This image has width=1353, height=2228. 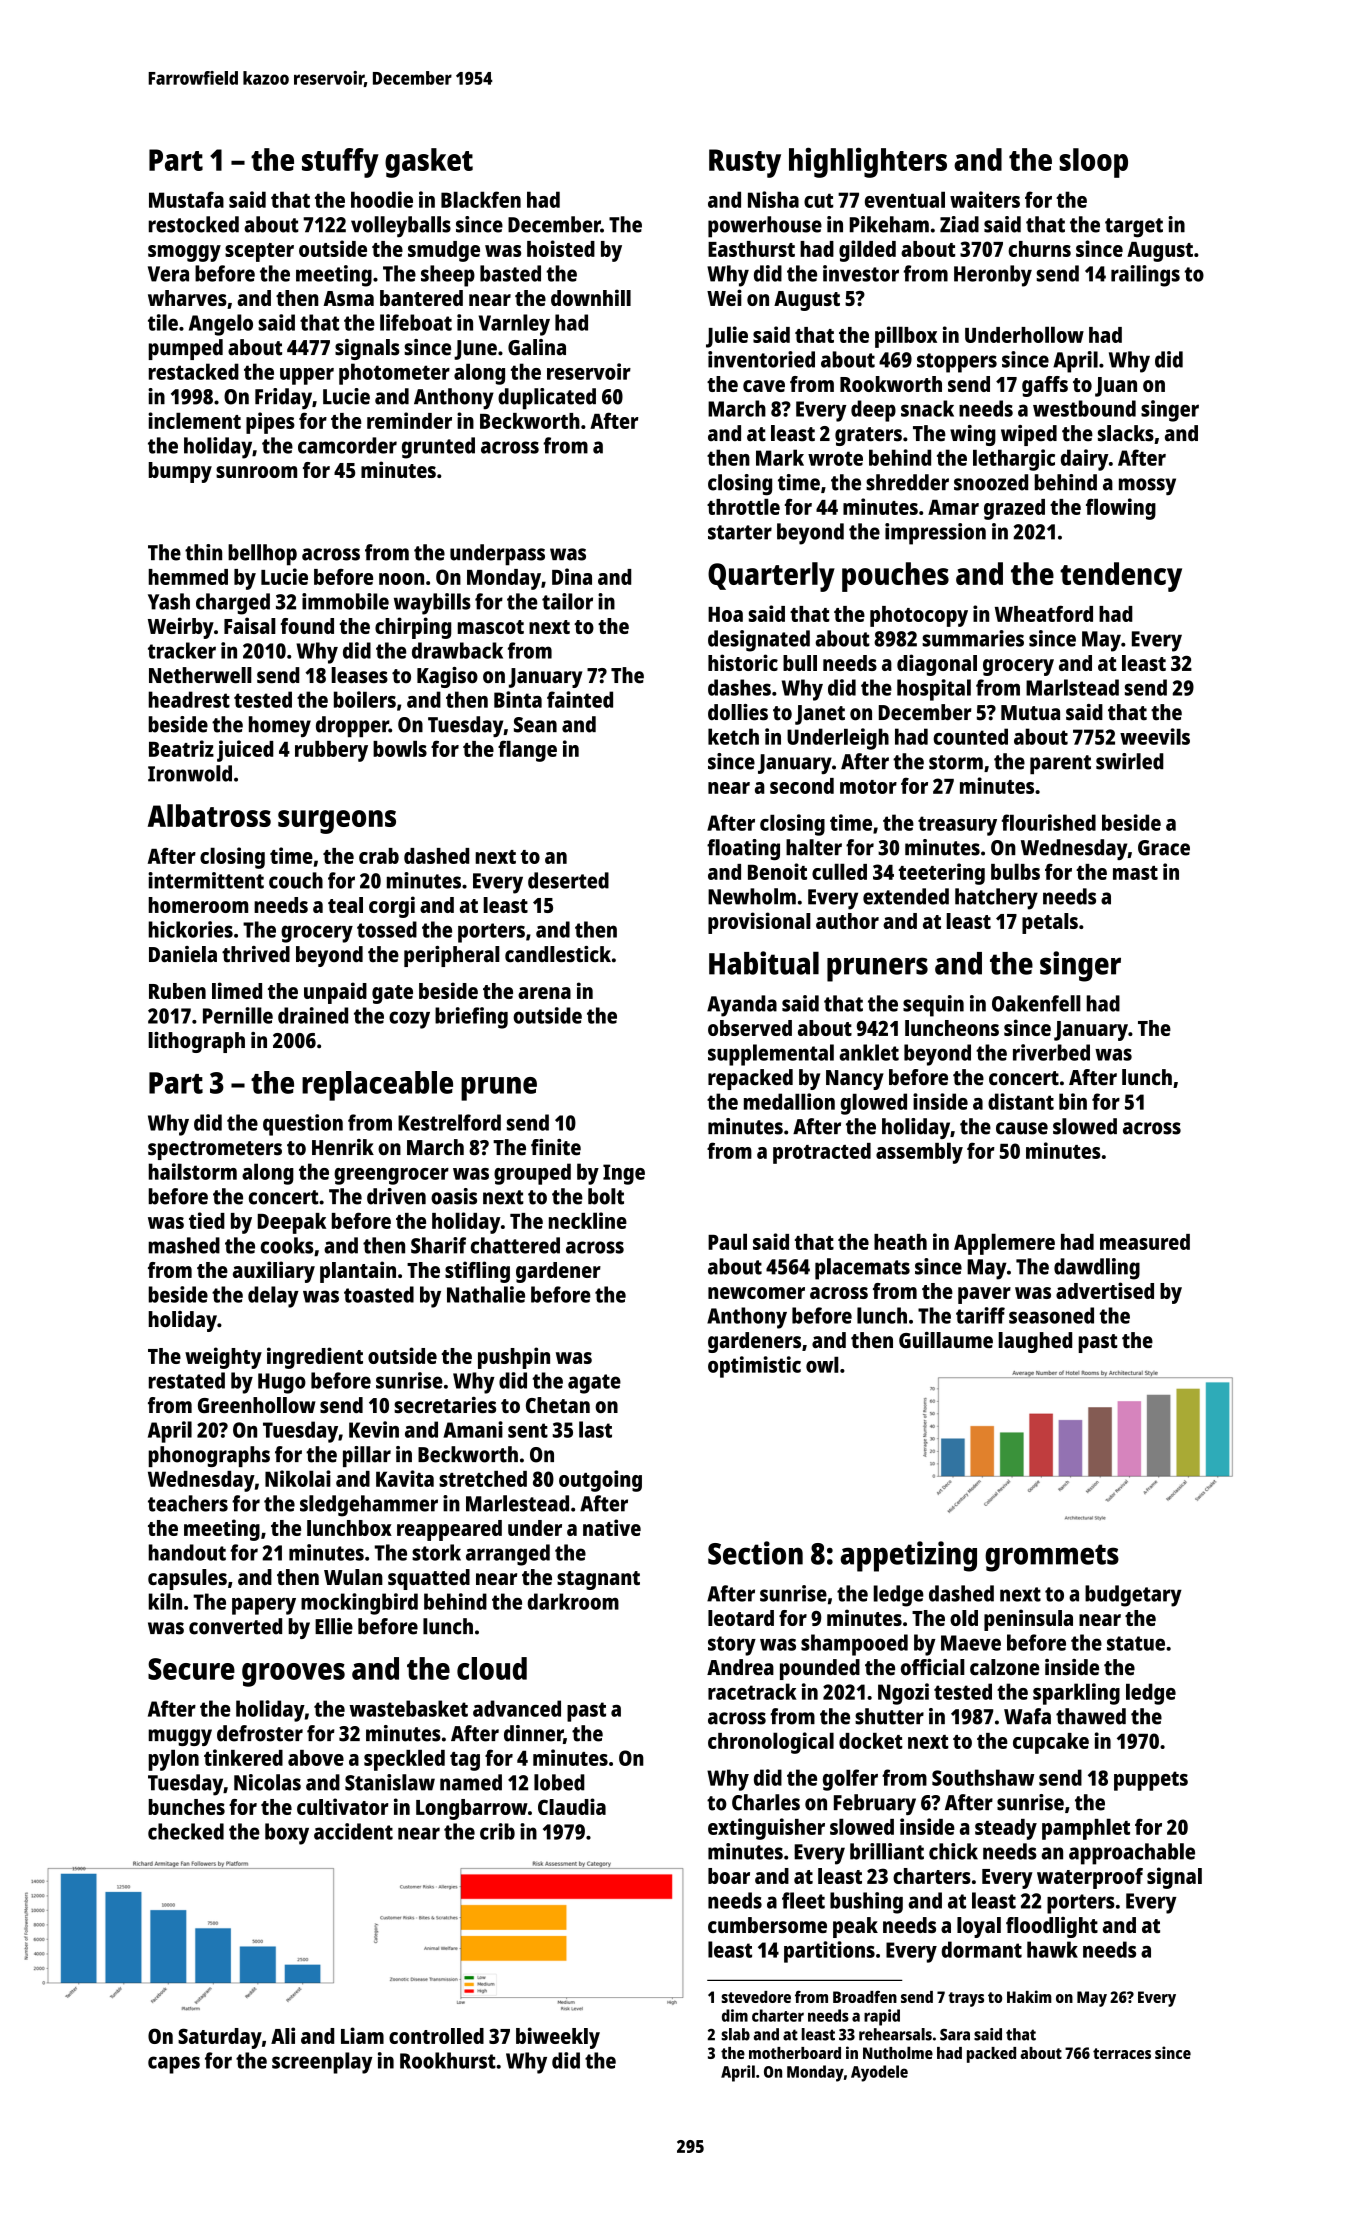 What do you see at coordinates (358, 1272) in the image?
I see `plantain` at bounding box center [358, 1272].
